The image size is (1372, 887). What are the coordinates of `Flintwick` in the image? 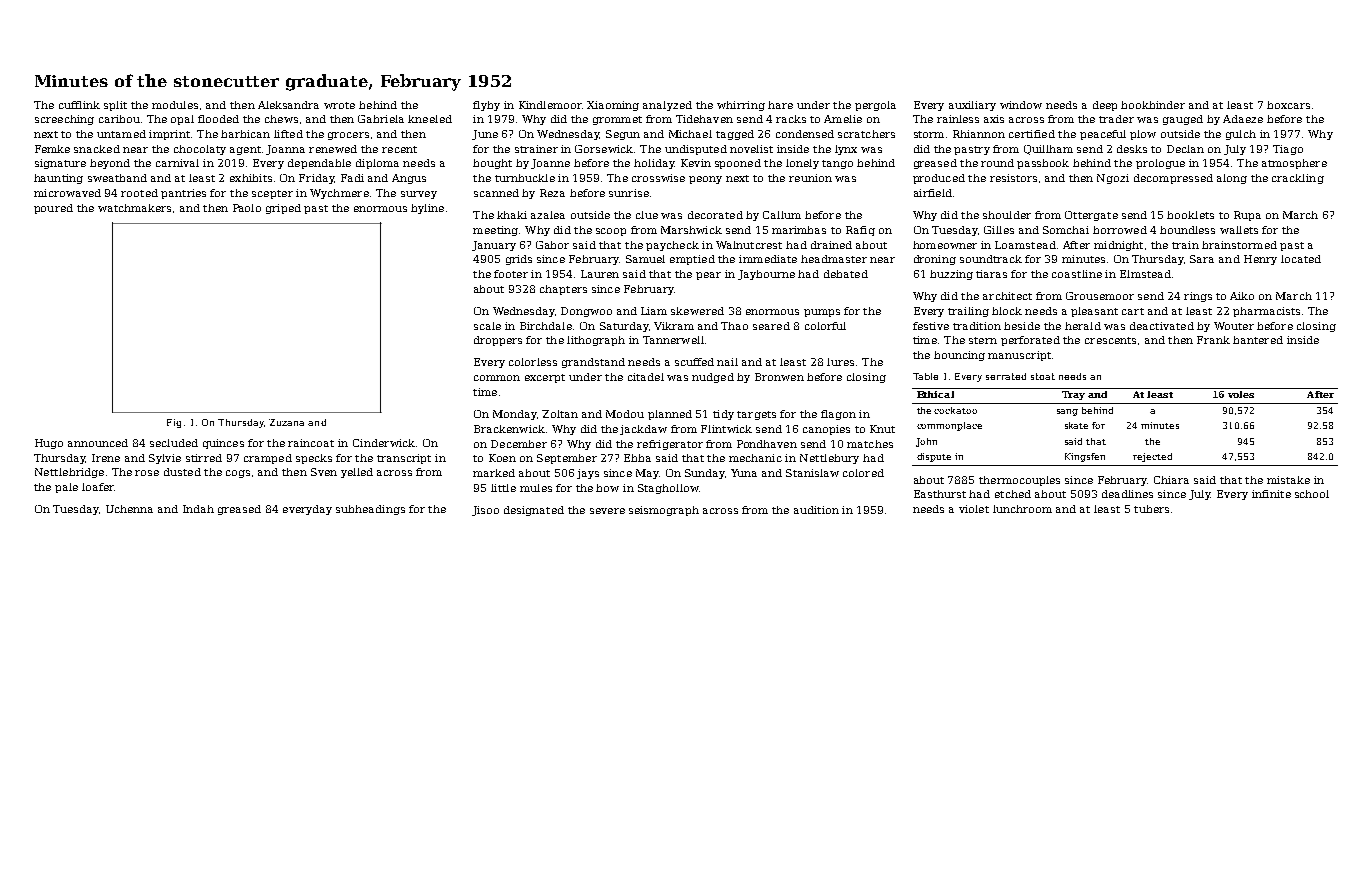 It's located at (726, 429).
